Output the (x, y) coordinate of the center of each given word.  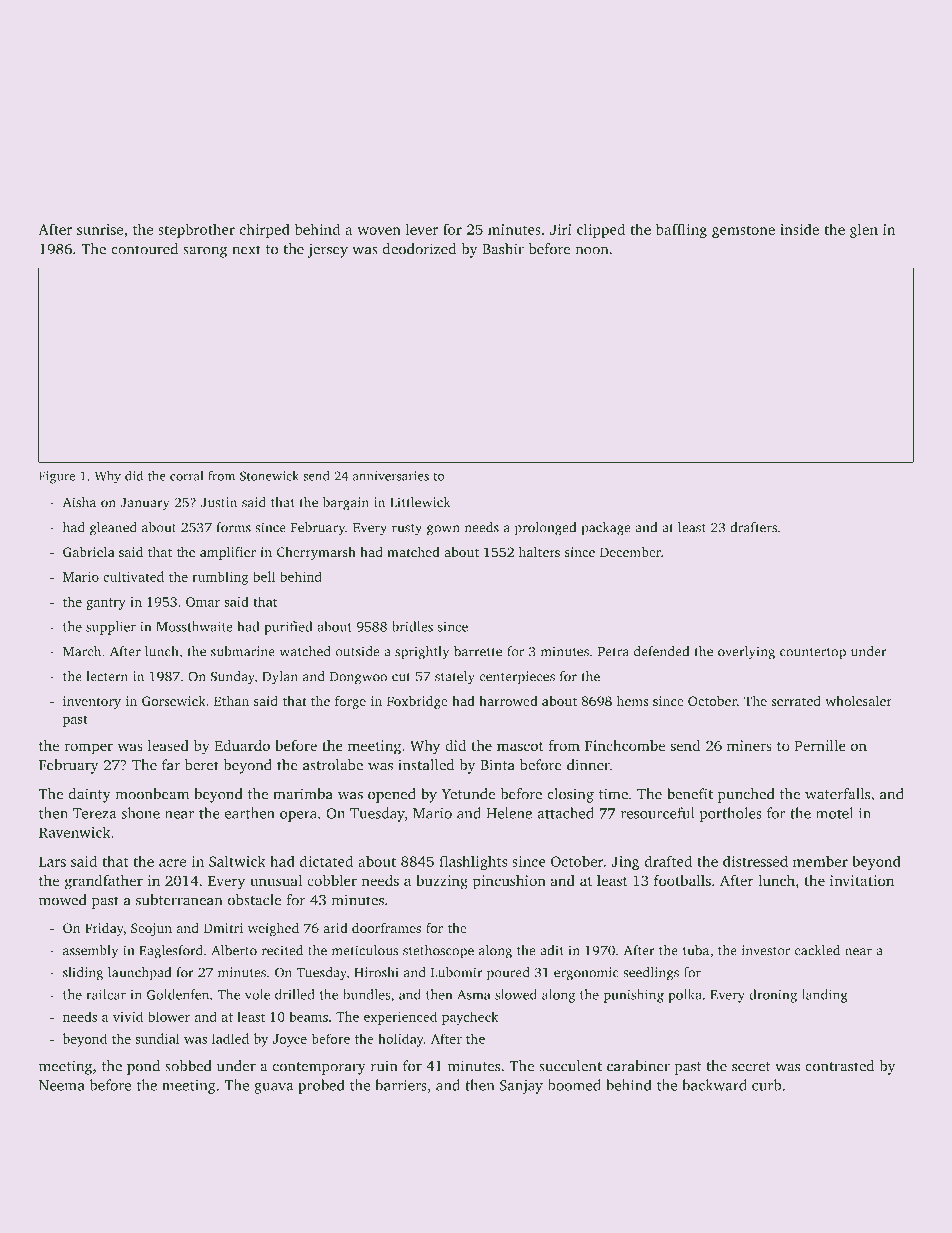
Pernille (820, 745)
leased (168, 745)
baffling (681, 230)
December (630, 552)
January (145, 504)
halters (539, 551)
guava (273, 1088)
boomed (574, 1085)
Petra (613, 652)
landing (825, 996)
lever (422, 229)
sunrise (100, 229)
